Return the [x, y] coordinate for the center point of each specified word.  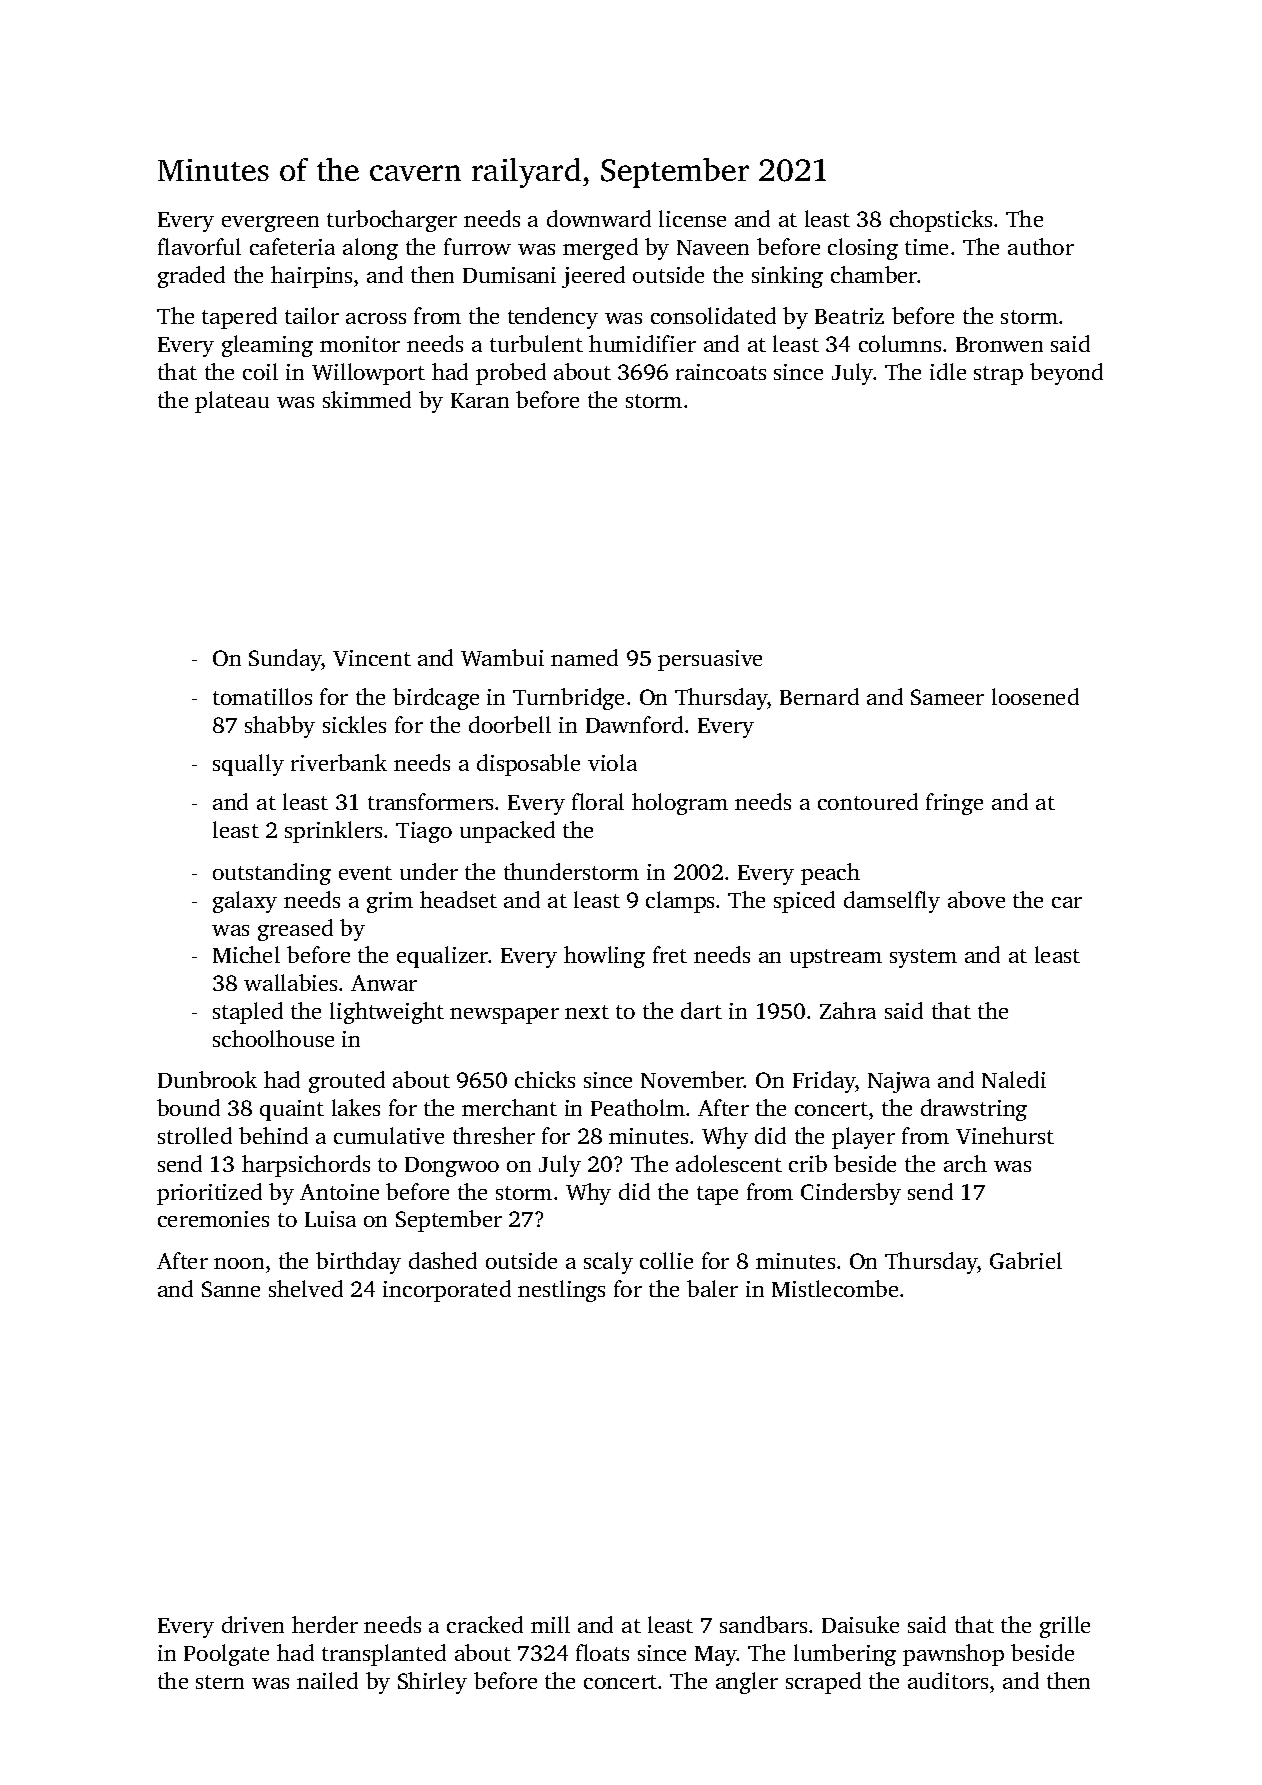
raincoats [721, 372]
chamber [874, 274]
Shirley [432, 1683]
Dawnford [634, 724]
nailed [327, 1680]
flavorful [199, 246]
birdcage [436, 699]
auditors [948, 1680]
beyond [1066, 374]
